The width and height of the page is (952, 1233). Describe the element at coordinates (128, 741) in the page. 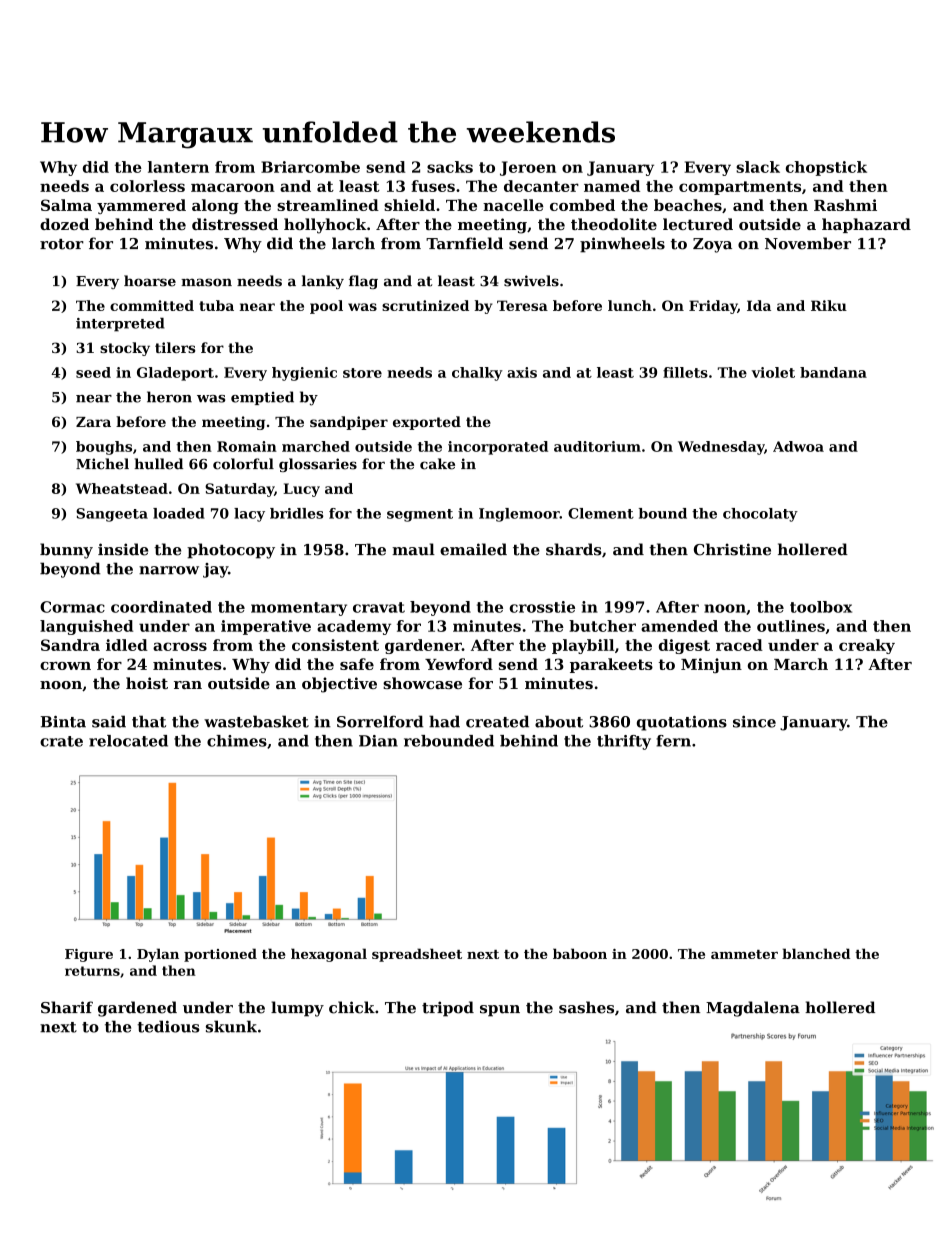

I see `relocated` at that location.
